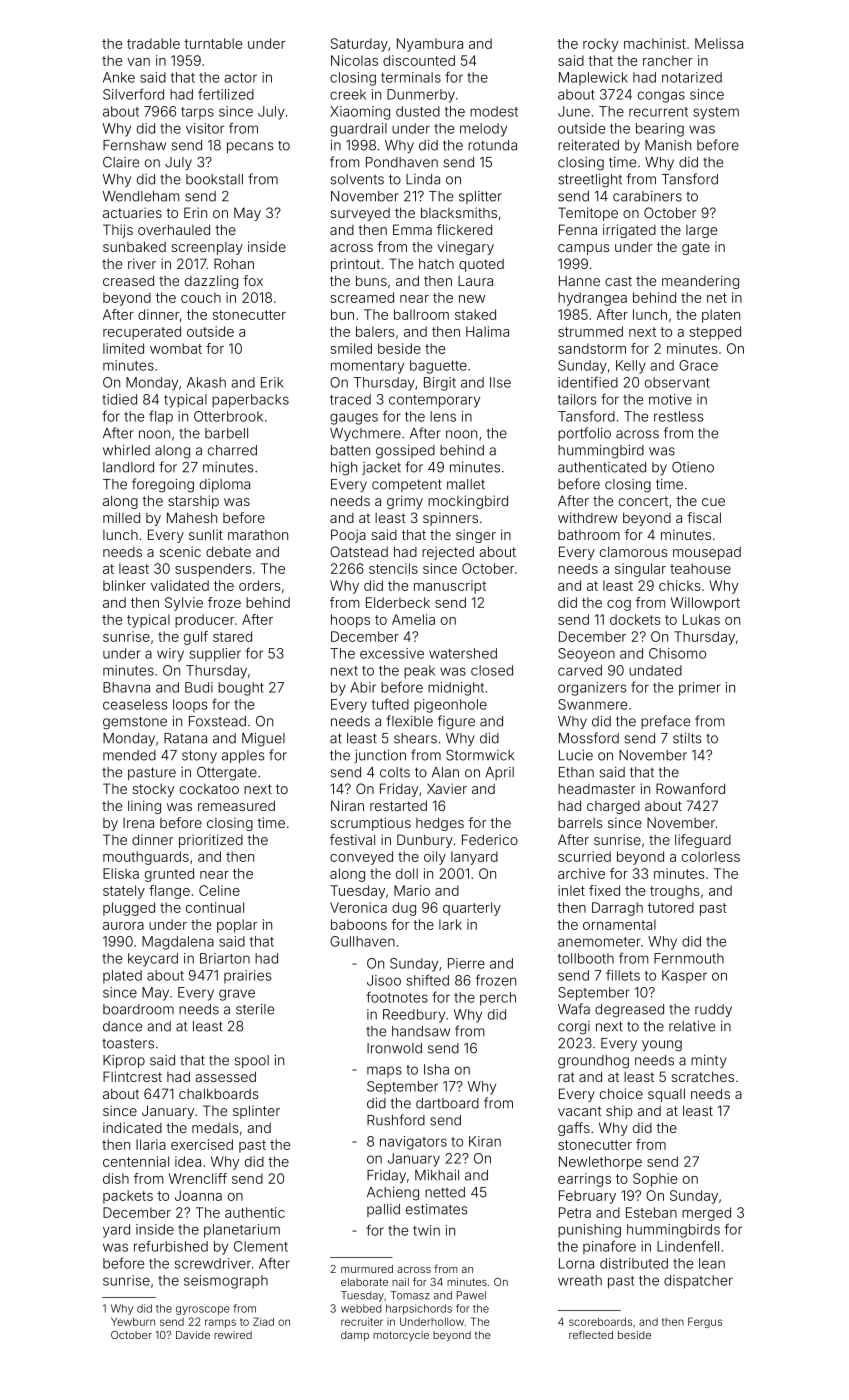 This page has width=849, height=1400. I want to click on machinist, so click(655, 43).
